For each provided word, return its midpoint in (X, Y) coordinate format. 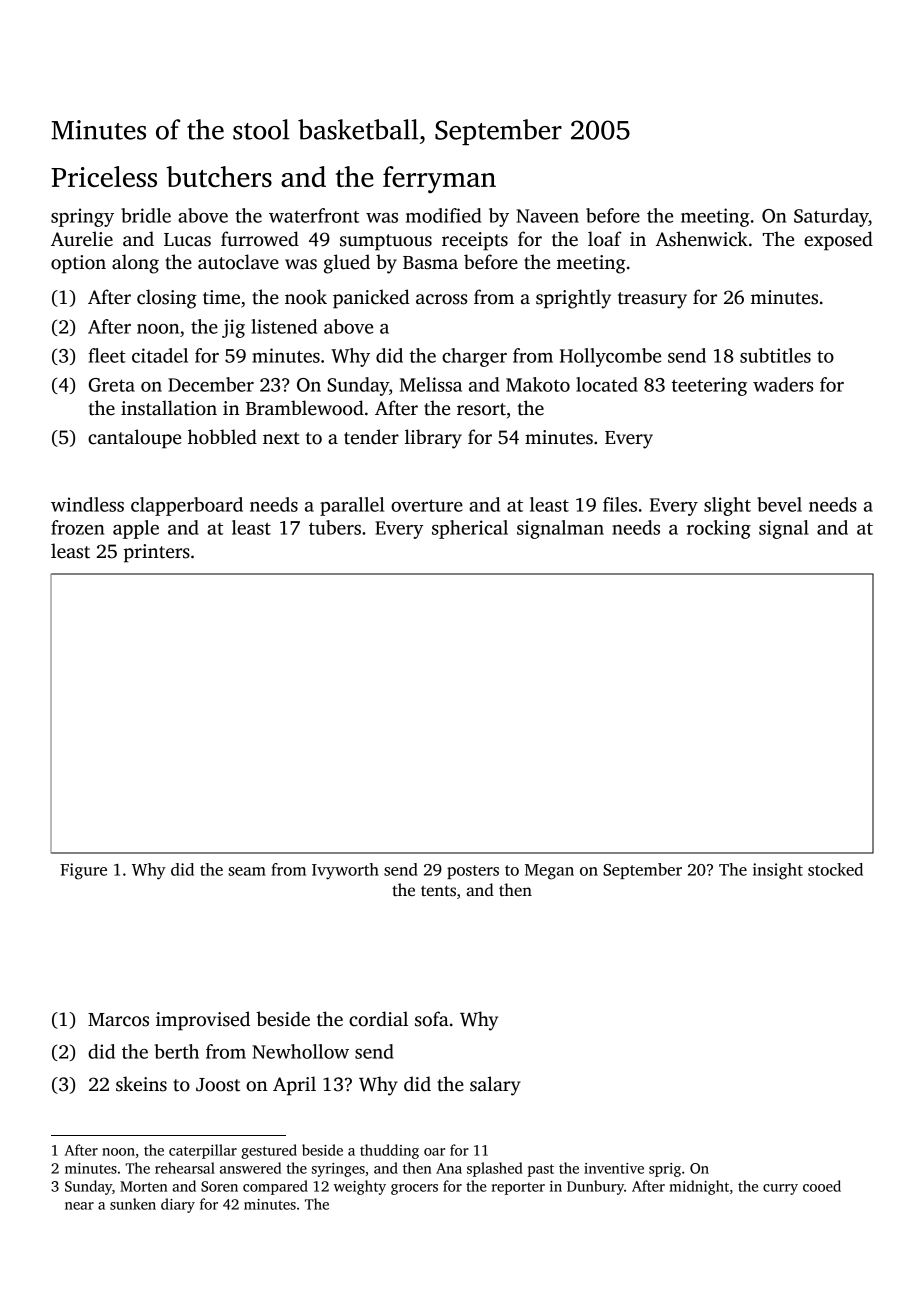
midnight (699, 1187)
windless (87, 504)
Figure (83, 871)
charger (474, 357)
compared (275, 1187)
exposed (838, 241)
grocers (414, 1189)
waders (783, 384)
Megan (549, 872)
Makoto (538, 384)
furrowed (260, 239)
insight (778, 871)
